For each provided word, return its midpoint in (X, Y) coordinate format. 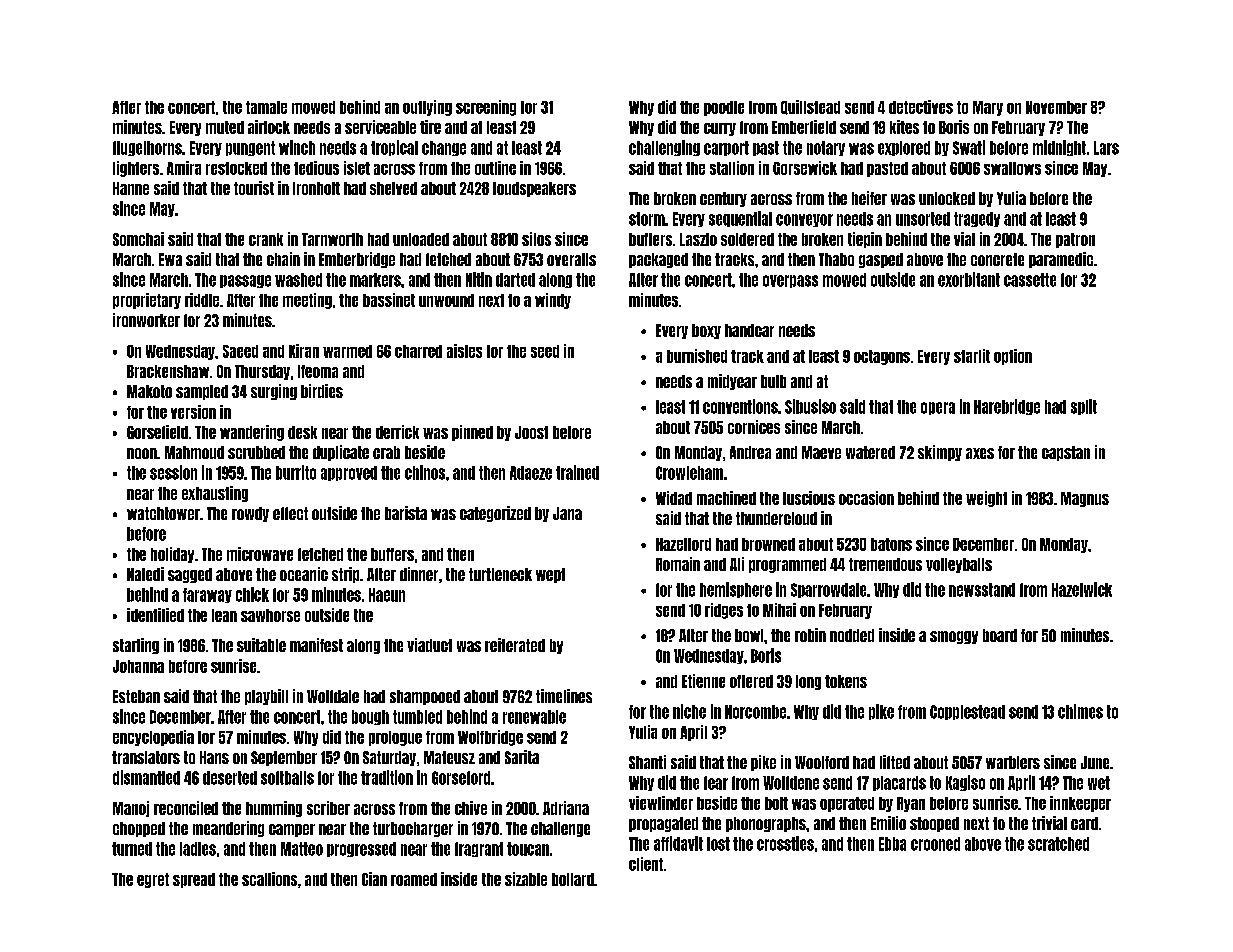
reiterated (515, 645)
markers (375, 280)
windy (553, 301)
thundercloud (776, 518)
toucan (528, 849)
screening (486, 108)
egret (153, 880)
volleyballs (959, 565)
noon (142, 453)
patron (1075, 240)
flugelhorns (147, 148)
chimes (1080, 711)
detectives (921, 107)
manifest (316, 645)
